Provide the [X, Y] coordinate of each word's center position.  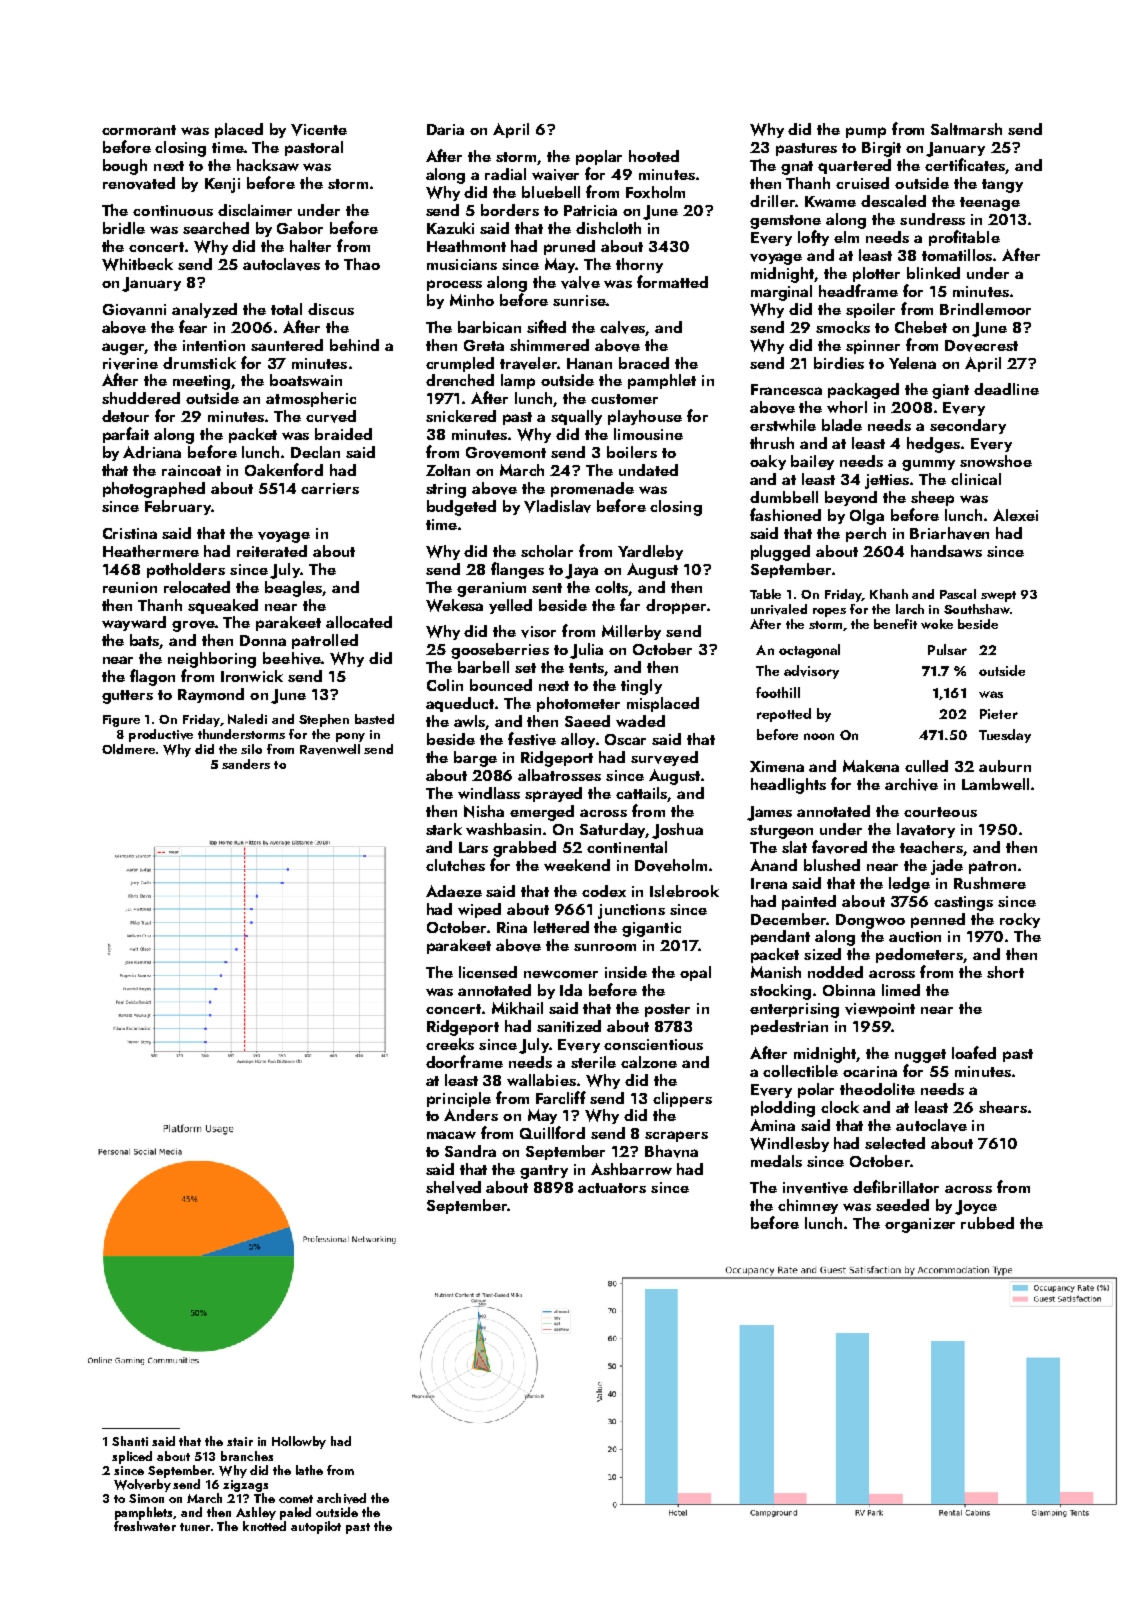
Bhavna [671, 1151]
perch [866, 534]
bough [125, 167]
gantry [544, 1172]
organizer [920, 1225]
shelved [453, 1187]
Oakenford [284, 469]
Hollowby [299, 1442]
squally [576, 417]
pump [866, 132]
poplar [599, 157]
